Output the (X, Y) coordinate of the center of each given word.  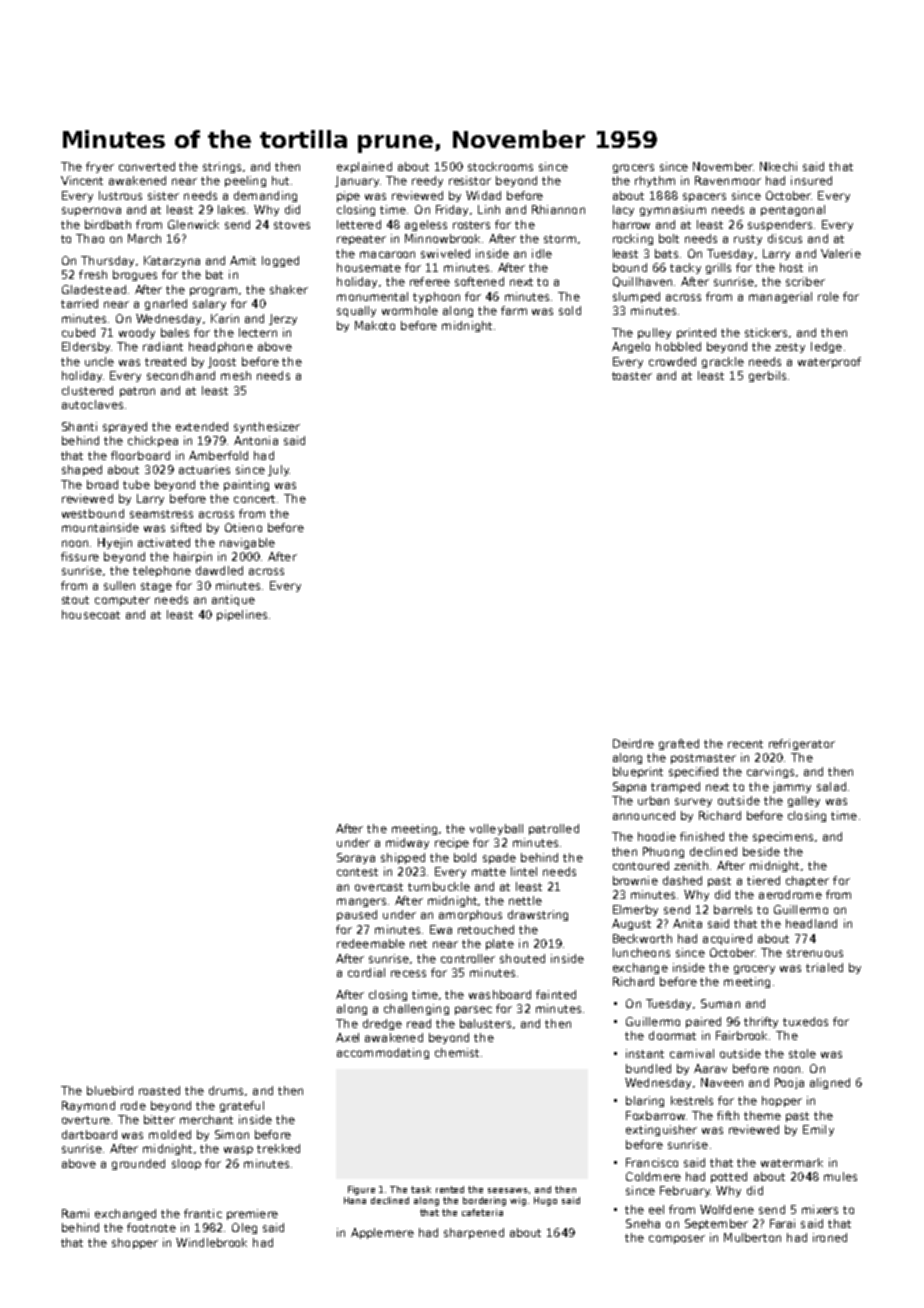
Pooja (789, 1083)
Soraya (356, 858)
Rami (75, 1213)
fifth (728, 1115)
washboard (500, 994)
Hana (355, 1200)
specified (693, 772)
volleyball (496, 829)
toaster (632, 376)
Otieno (243, 527)
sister (163, 195)
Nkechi (778, 166)
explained (364, 167)
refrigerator (802, 744)
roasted (159, 1090)
